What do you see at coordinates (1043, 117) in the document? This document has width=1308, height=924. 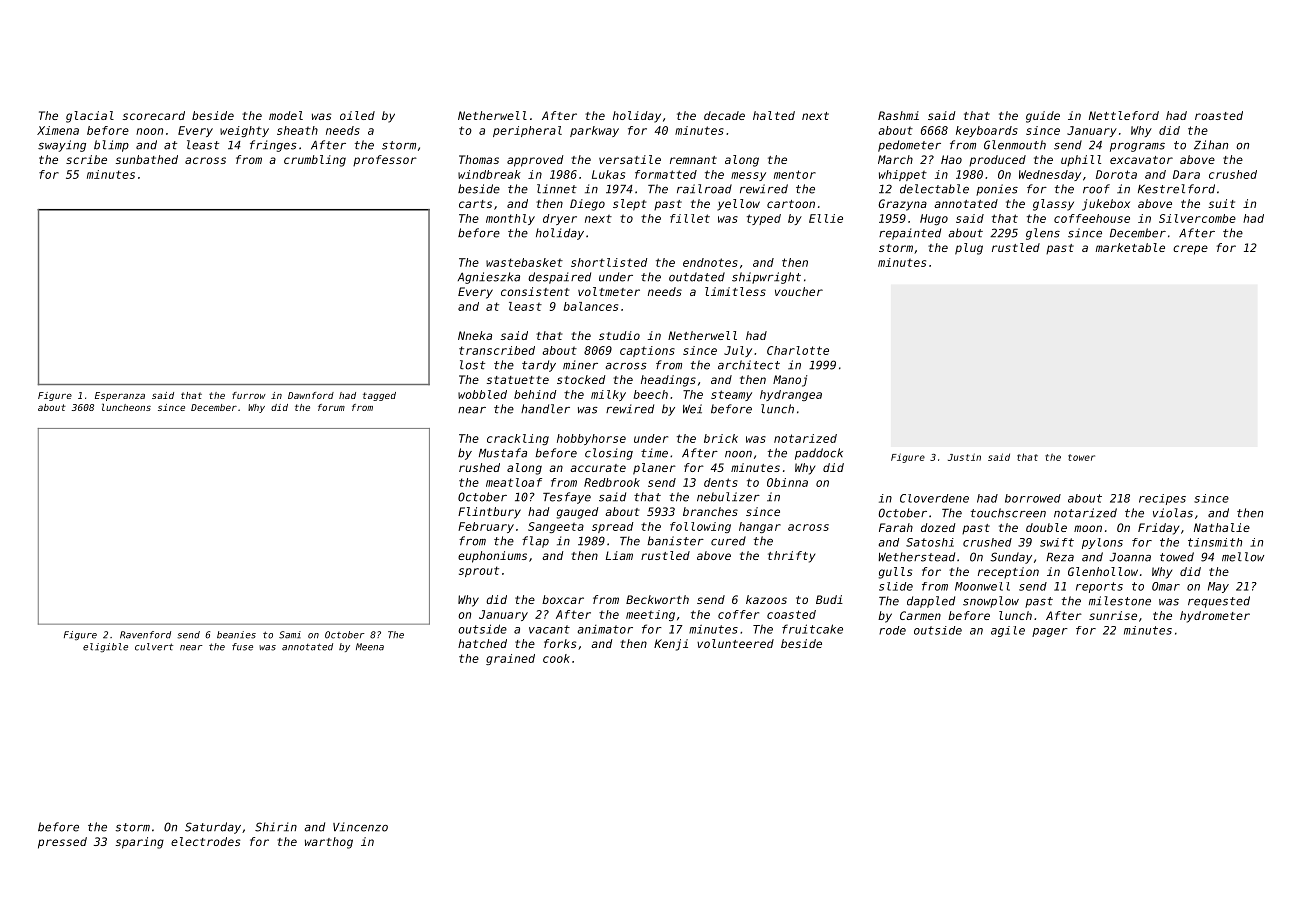 I see `guide` at bounding box center [1043, 117].
